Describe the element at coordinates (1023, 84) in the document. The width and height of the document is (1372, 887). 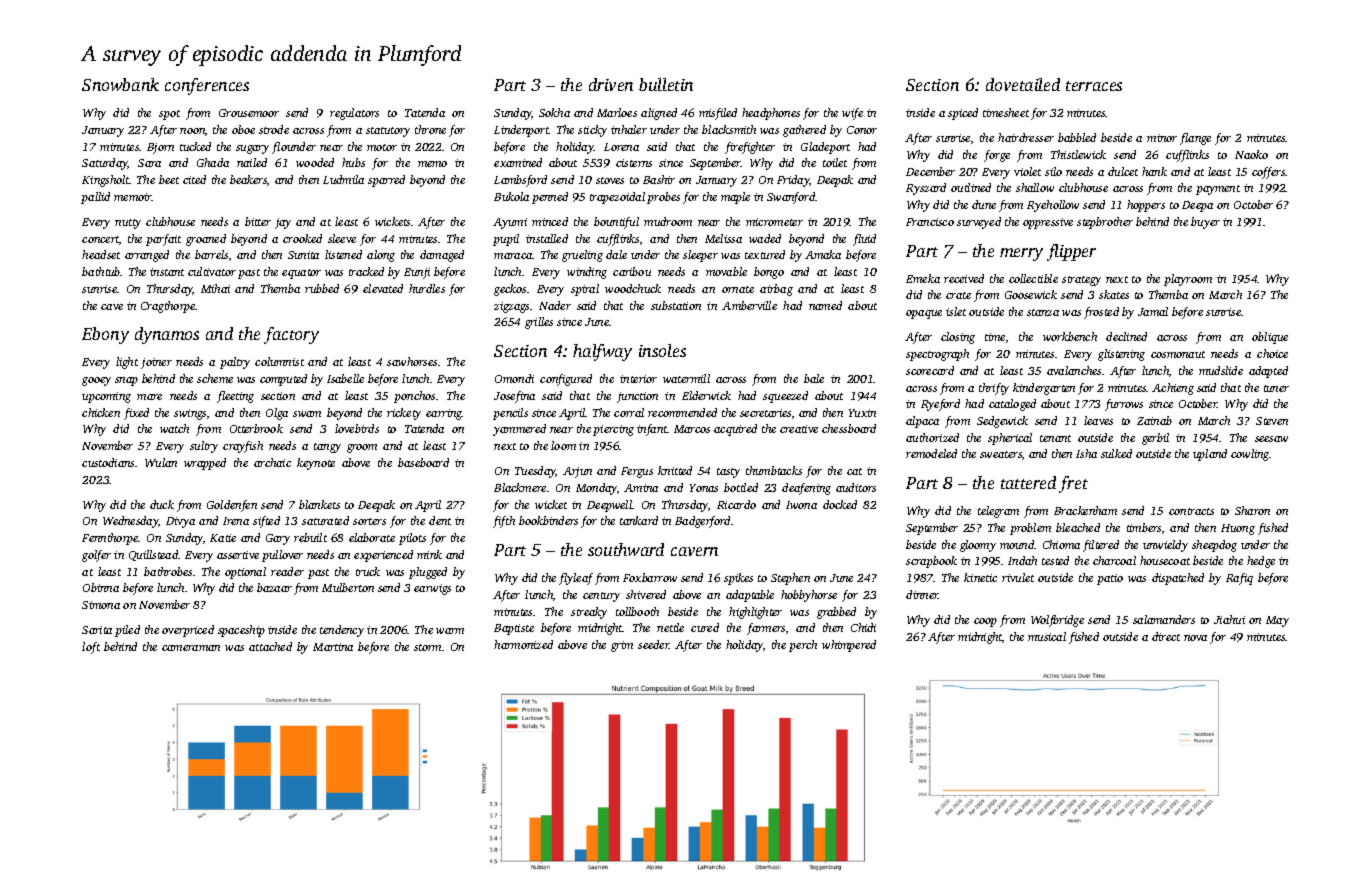
I see `dovetailed` at that location.
